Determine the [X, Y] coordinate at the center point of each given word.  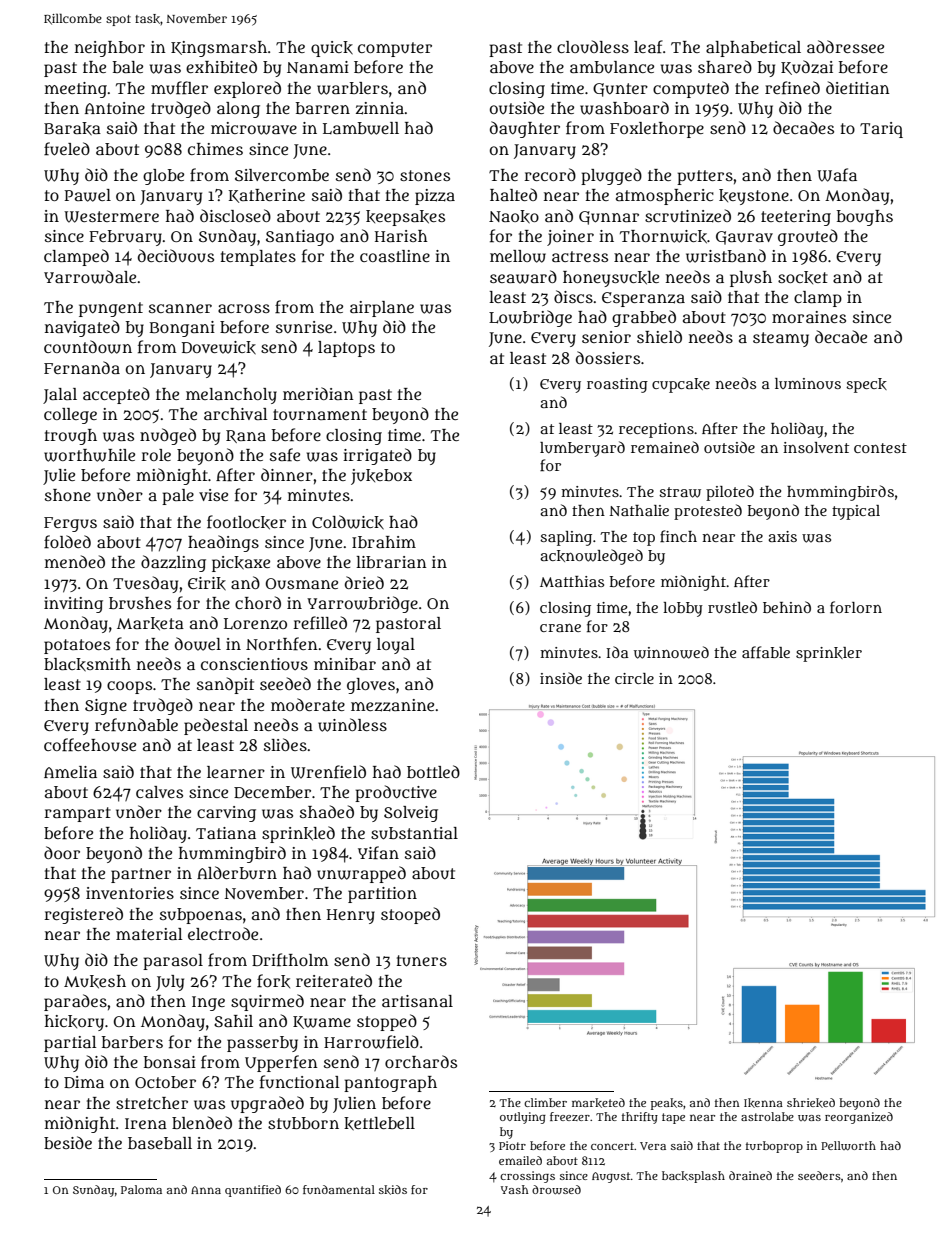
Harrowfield [371, 1042]
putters [705, 177]
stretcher [152, 1103]
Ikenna [763, 1103]
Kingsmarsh [219, 49]
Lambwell [361, 128]
